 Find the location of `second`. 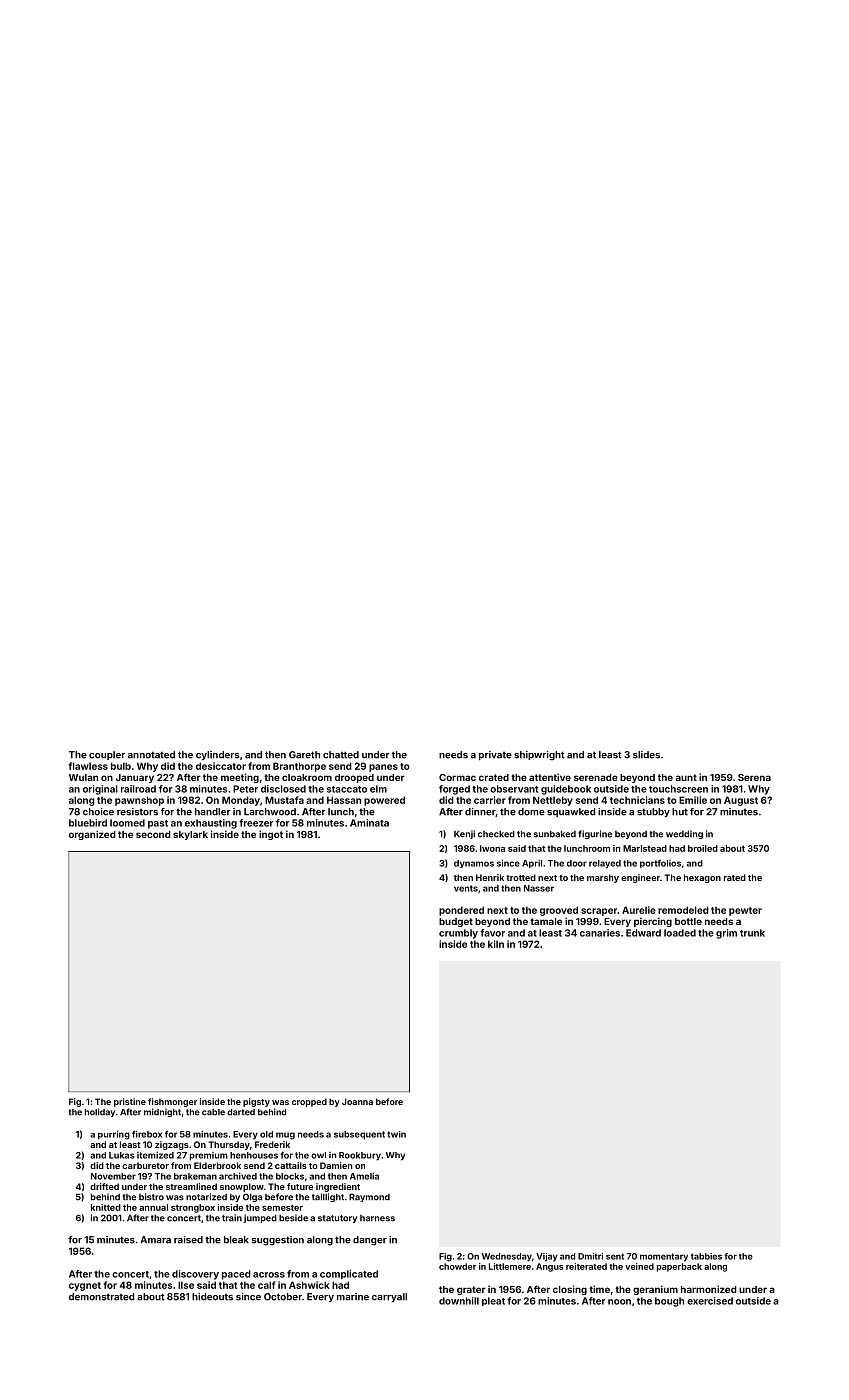

second is located at coordinates (153, 834).
